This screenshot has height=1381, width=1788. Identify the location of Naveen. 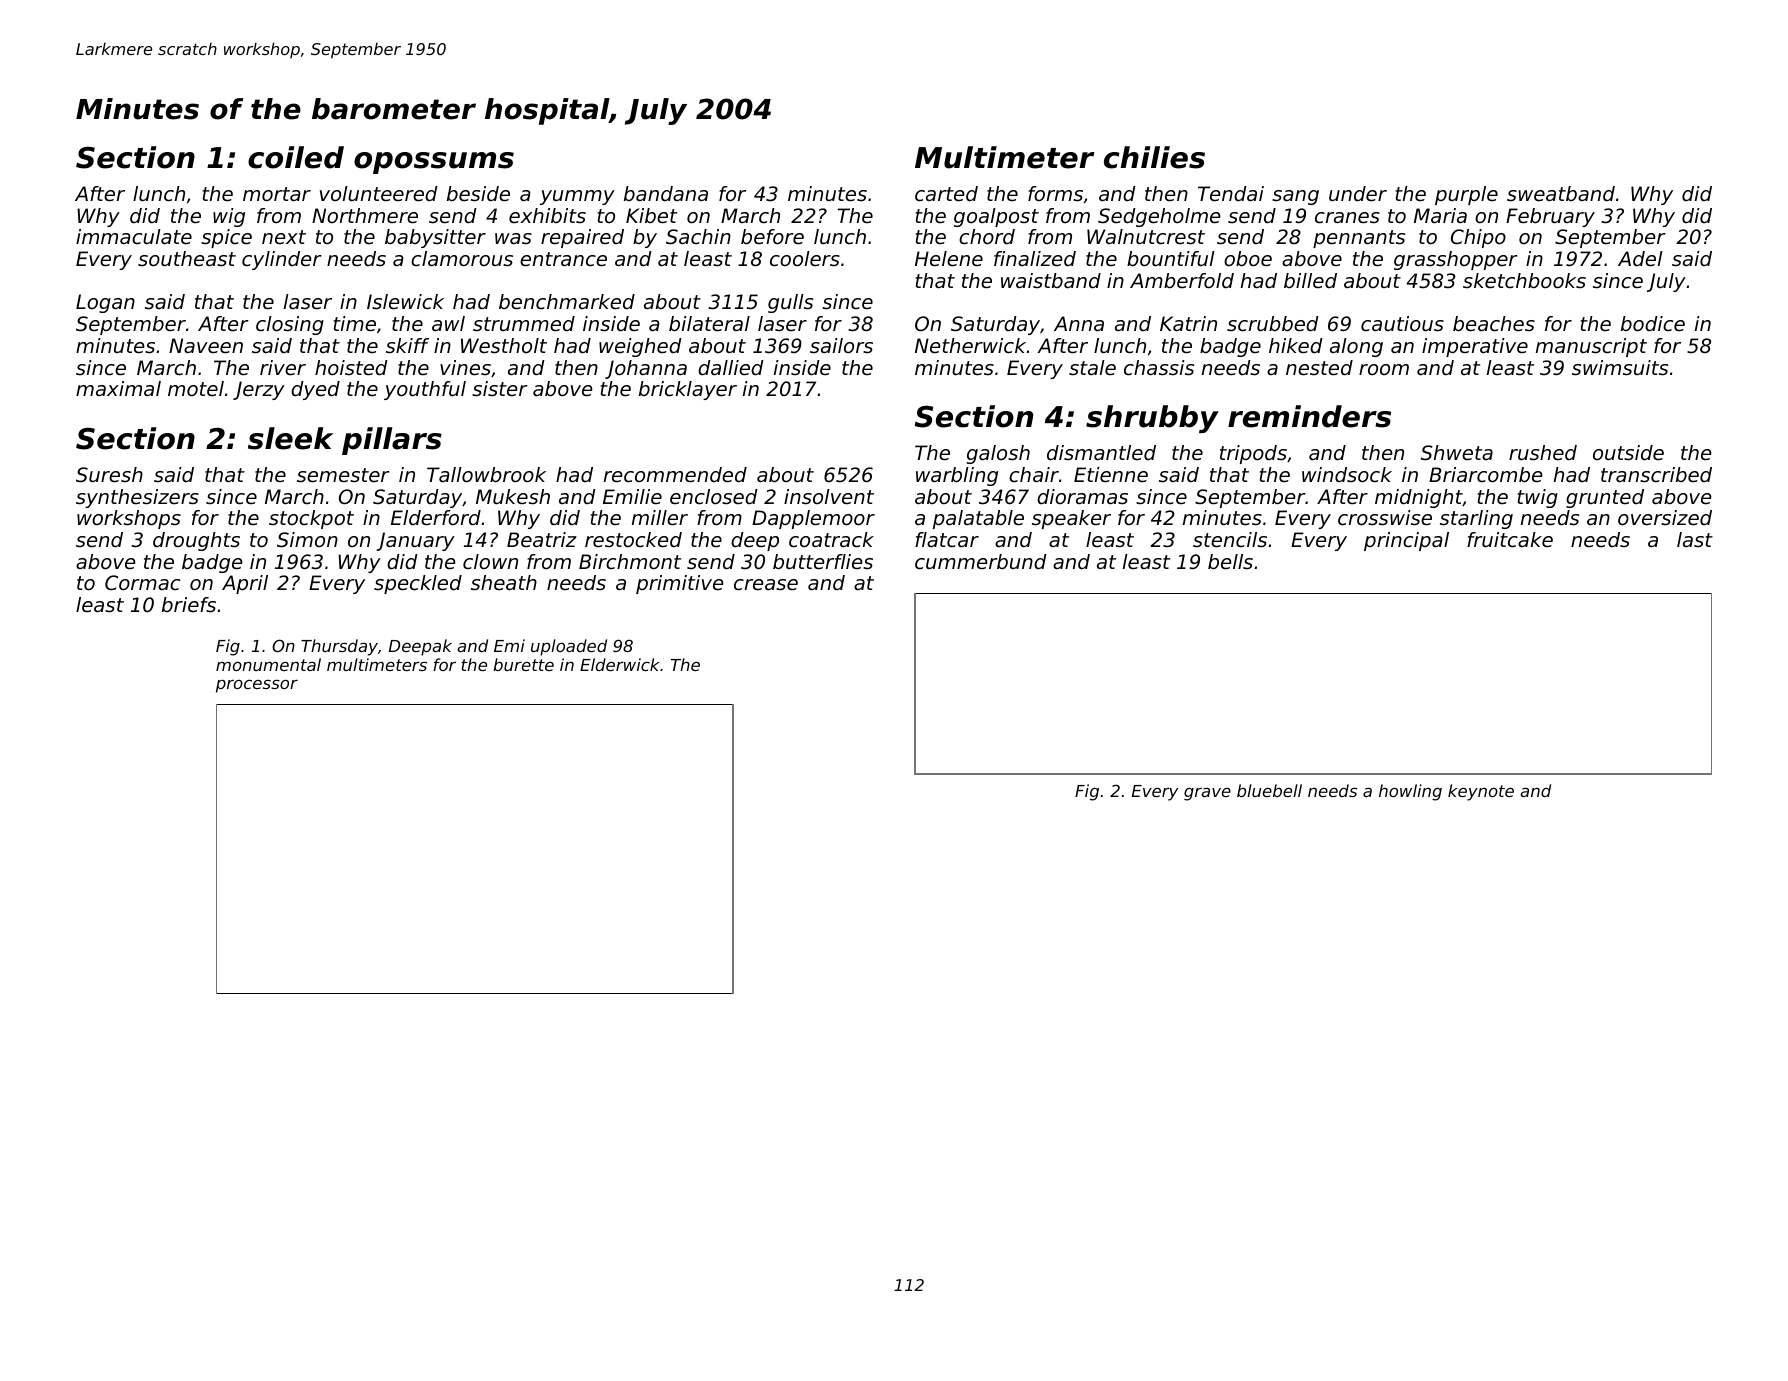
(206, 345).
